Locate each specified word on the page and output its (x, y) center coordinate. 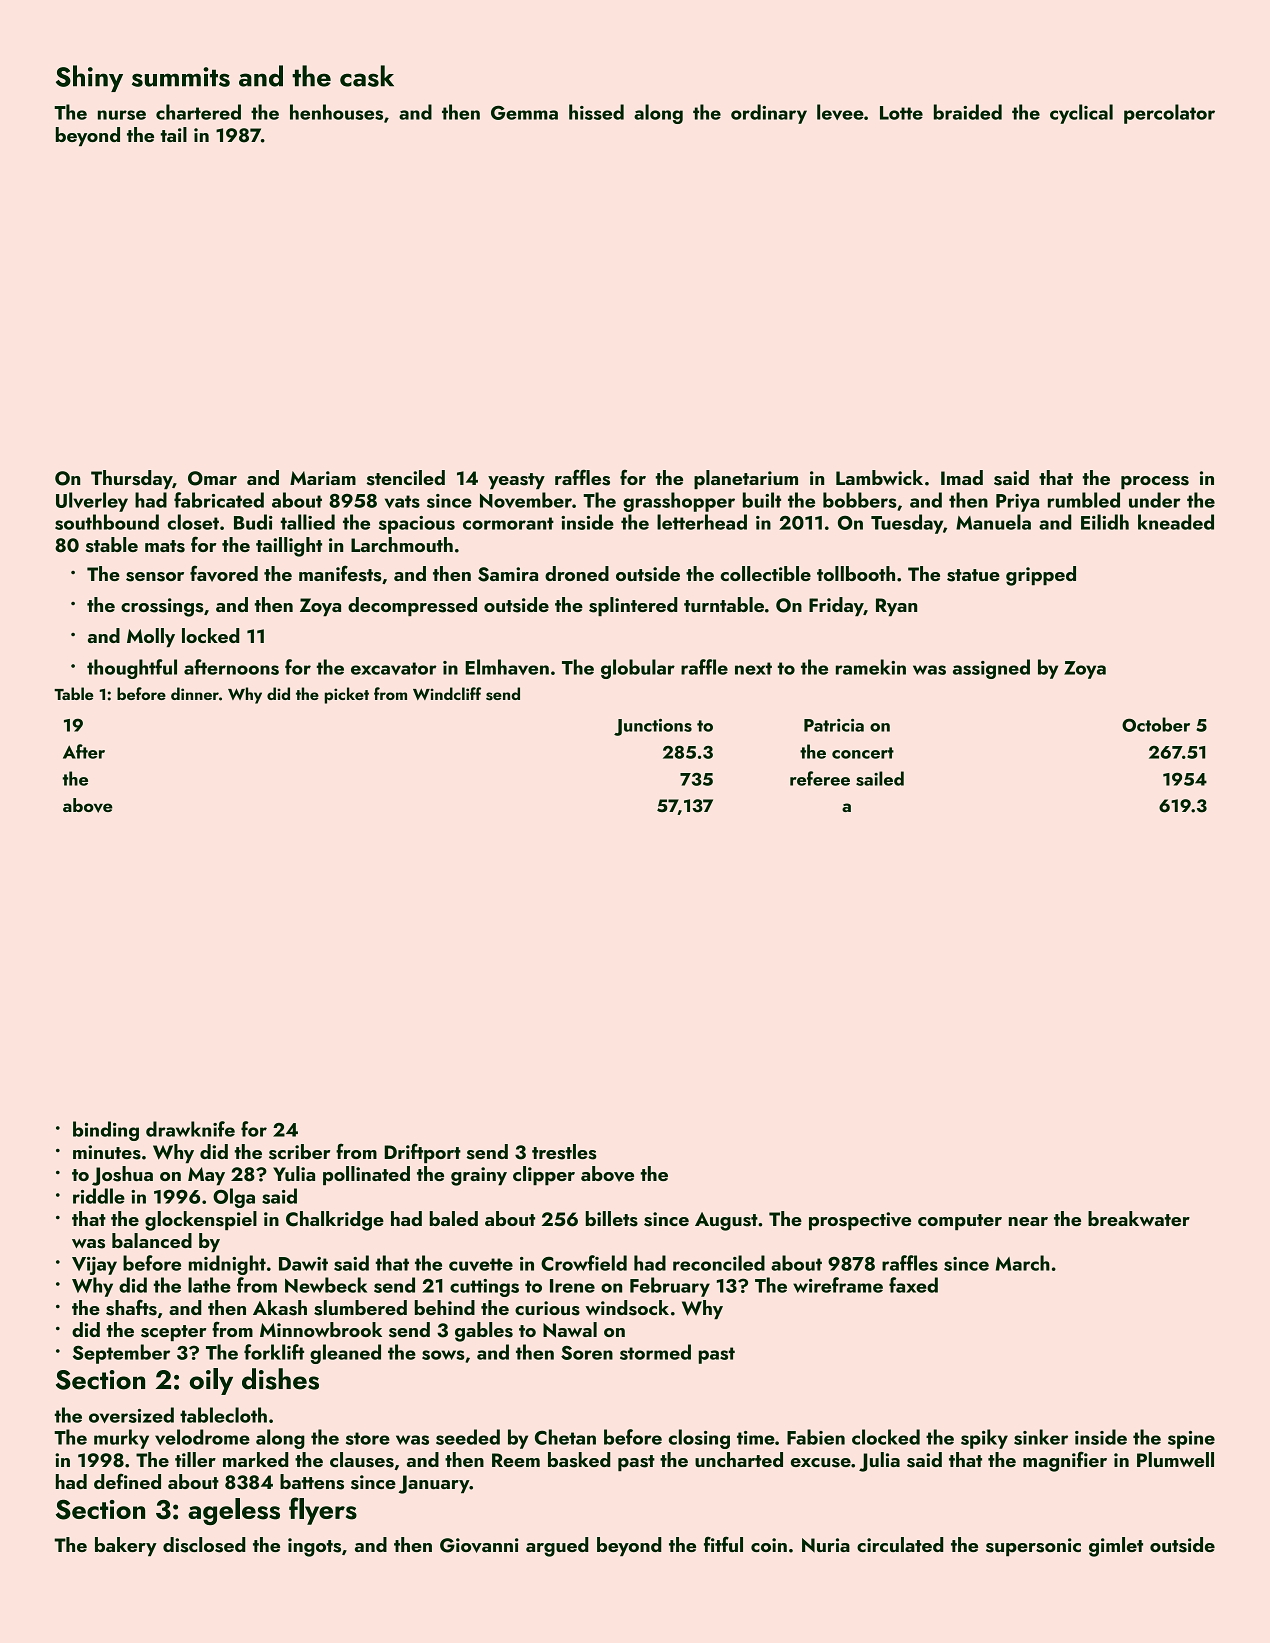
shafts (131, 1307)
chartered (198, 112)
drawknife (190, 1129)
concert (863, 753)
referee (820, 778)
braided (968, 112)
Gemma (524, 113)
